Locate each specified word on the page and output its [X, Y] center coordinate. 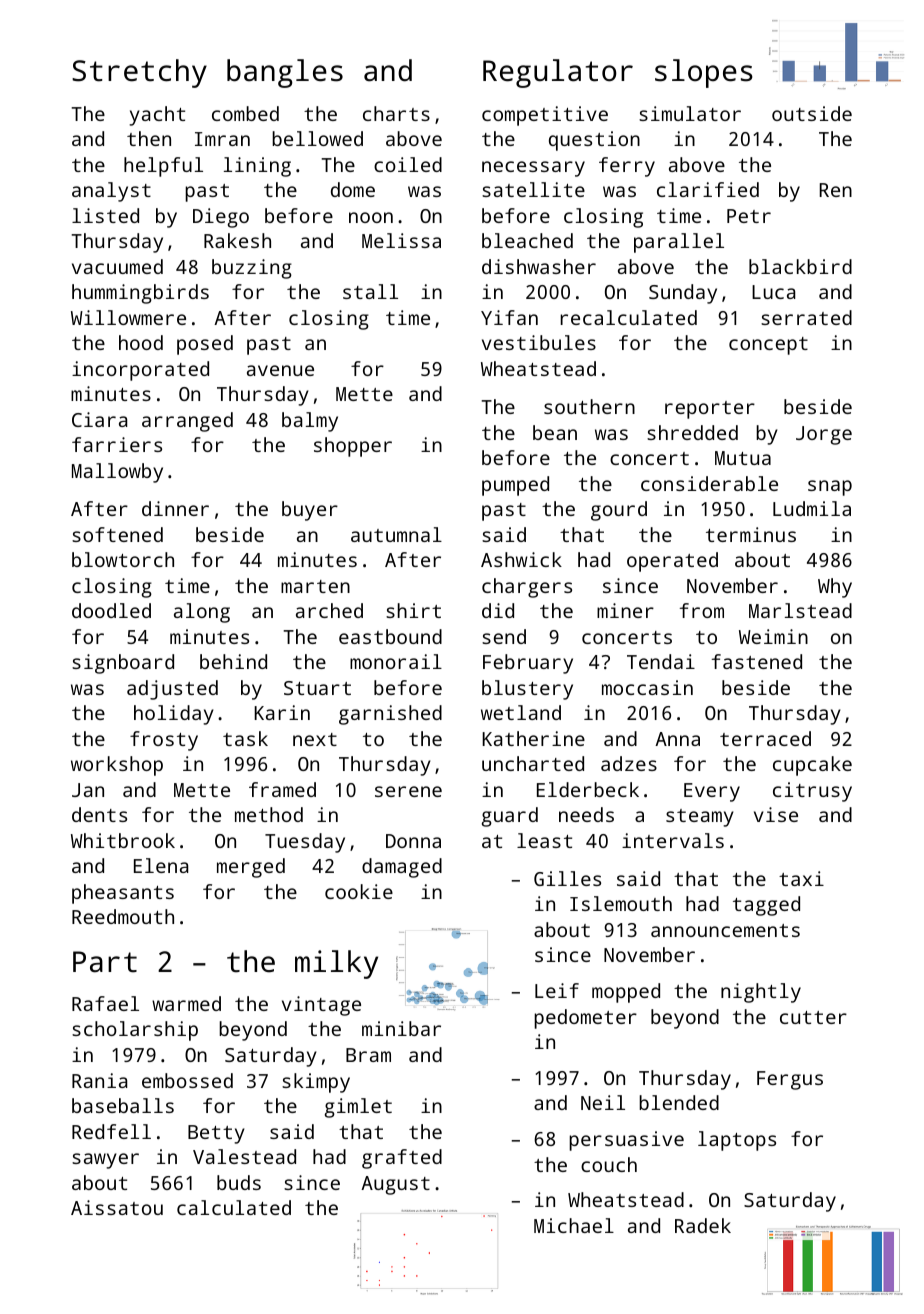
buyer [310, 511]
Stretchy [139, 73]
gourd [619, 511]
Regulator [558, 73]
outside [812, 113]
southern [589, 406]
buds [239, 1182]
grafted [402, 1159]
